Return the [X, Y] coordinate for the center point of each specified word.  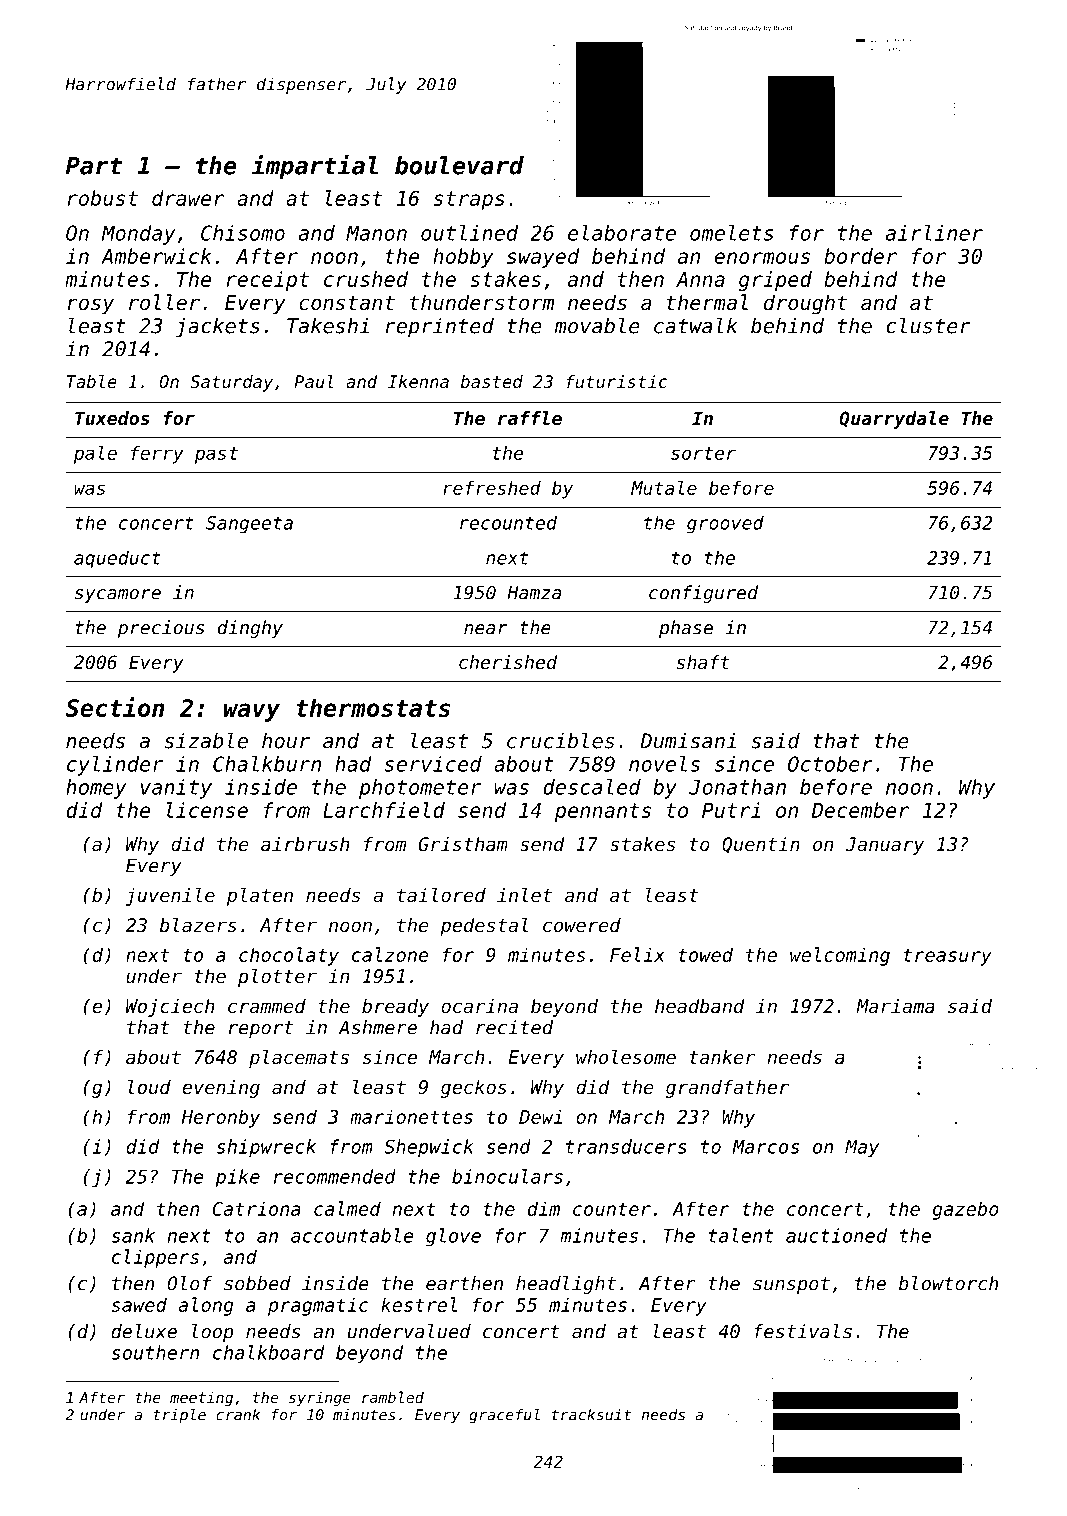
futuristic [616, 381]
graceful [504, 1416]
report [261, 1029]
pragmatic [318, 1306]
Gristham [463, 844]
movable [597, 325]
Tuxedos [112, 418]
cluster [928, 325]
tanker [723, 1057]
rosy [91, 306]
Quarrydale [894, 420]
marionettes [411, 1116]
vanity [176, 789]
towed [705, 954]
